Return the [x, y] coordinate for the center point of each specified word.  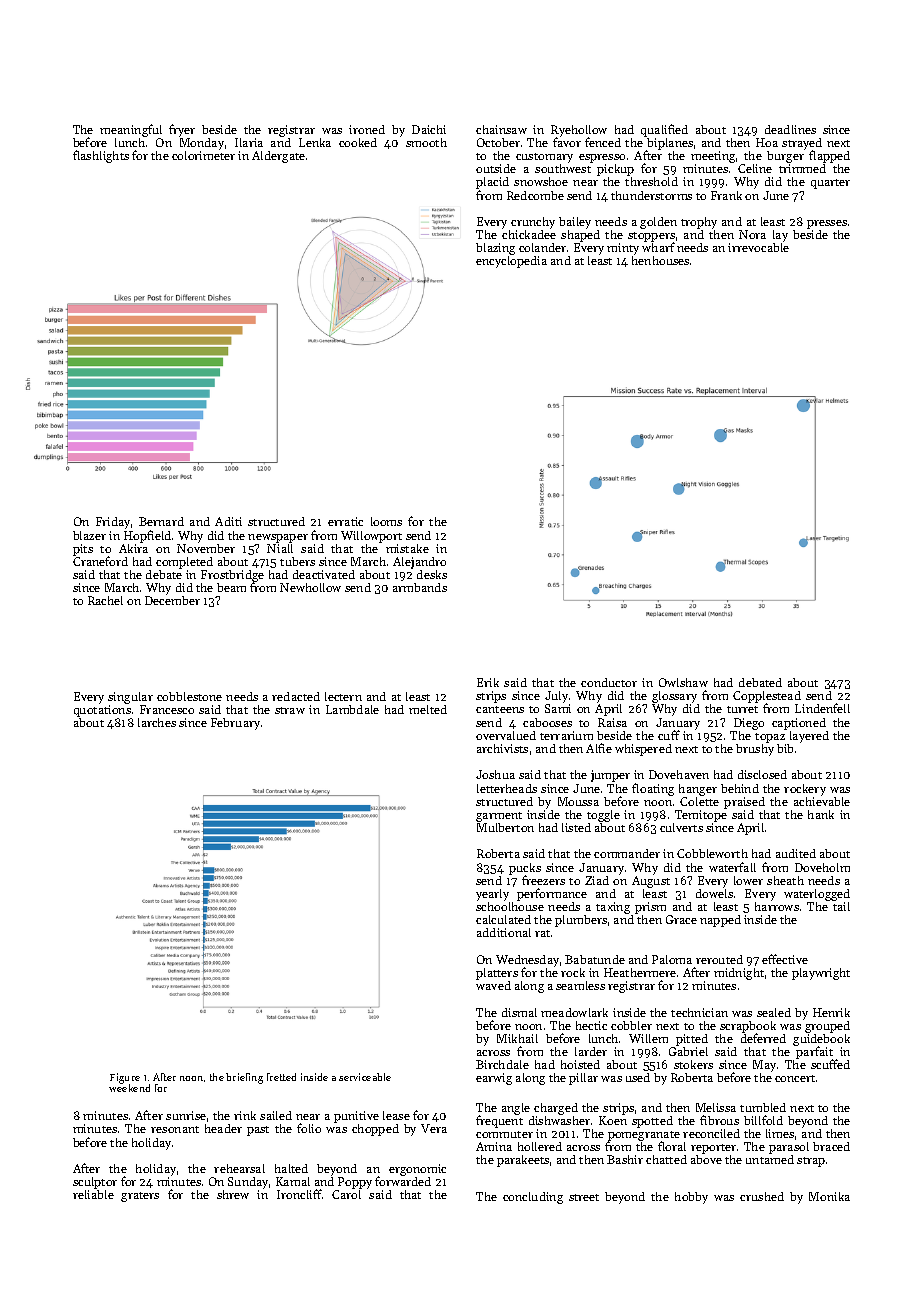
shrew [233, 1194]
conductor [609, 682]
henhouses [660, 260]
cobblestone [189, 696]
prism [650, 908]
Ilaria [249, 142]
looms [386, 521]
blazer [89, 535]
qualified [664, 130]
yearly [492, 895]
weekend [129, 1088]
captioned [799, 724]
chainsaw [501, 129]
